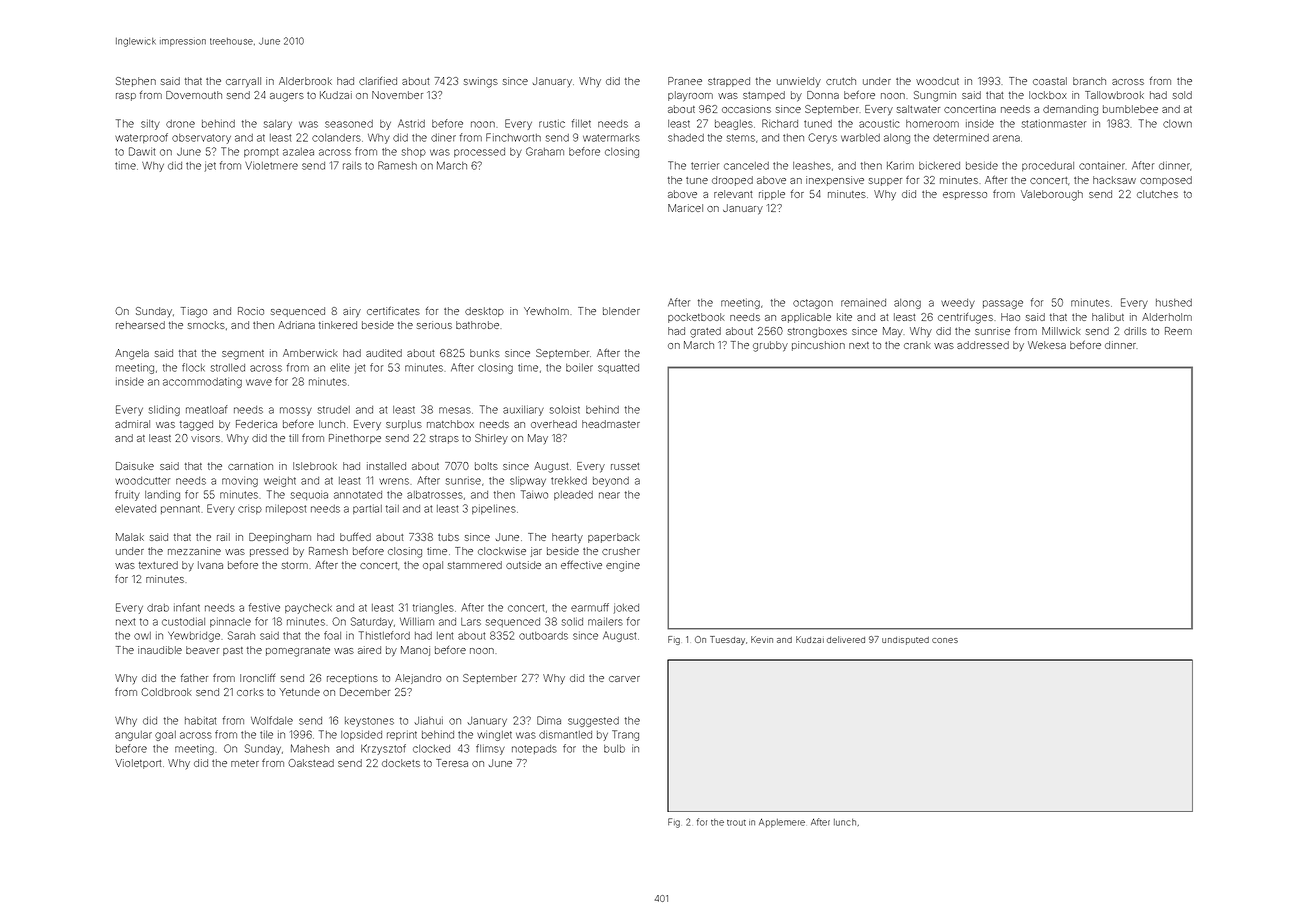 This image has width=1308, height=924. I want to click on drab, so click(158, 608).
